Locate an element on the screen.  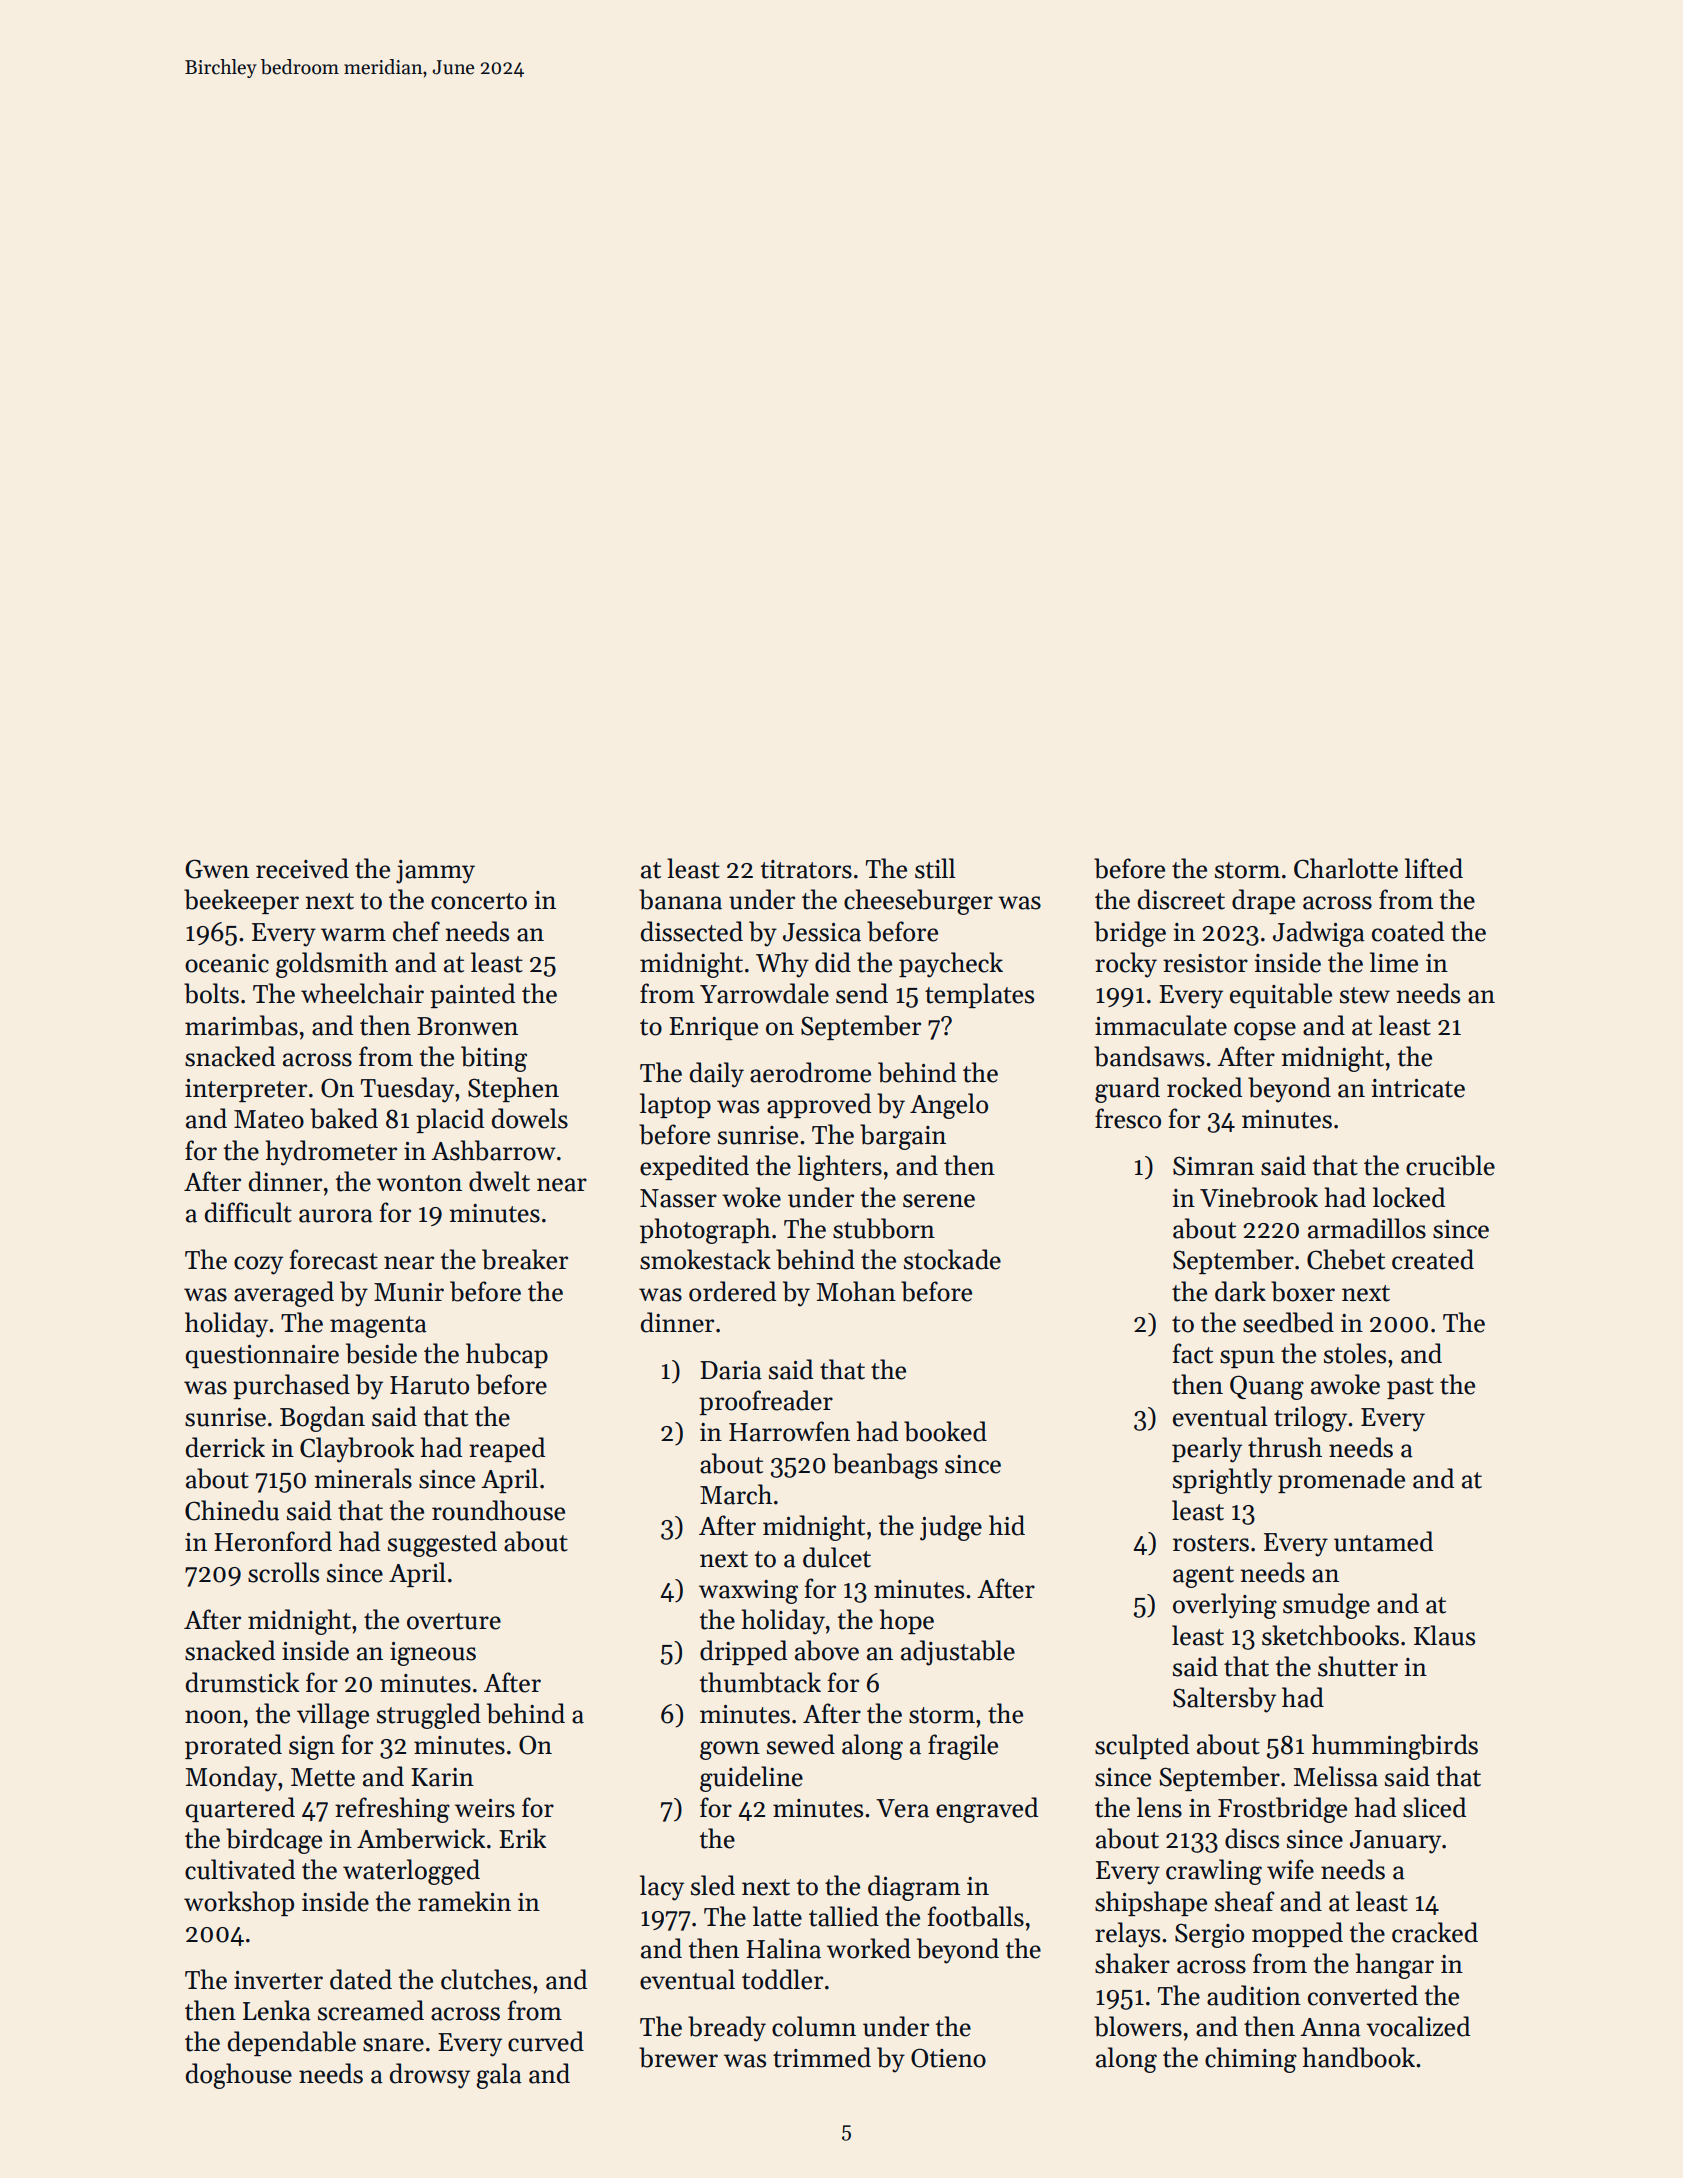
paycheck is located at coordinates (951, 965).
